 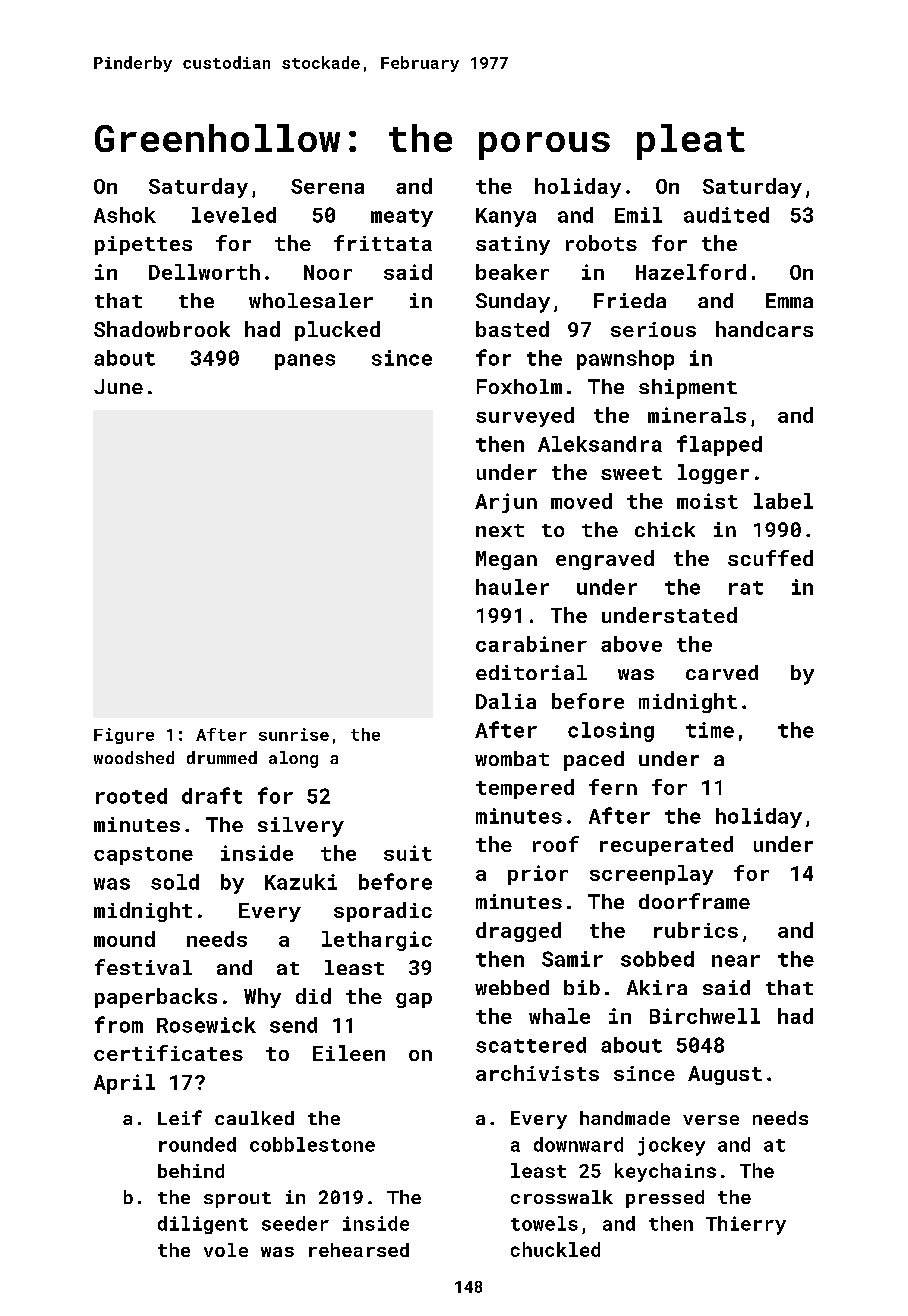 I want to click on Ashok, so click(x=125, y=215).
